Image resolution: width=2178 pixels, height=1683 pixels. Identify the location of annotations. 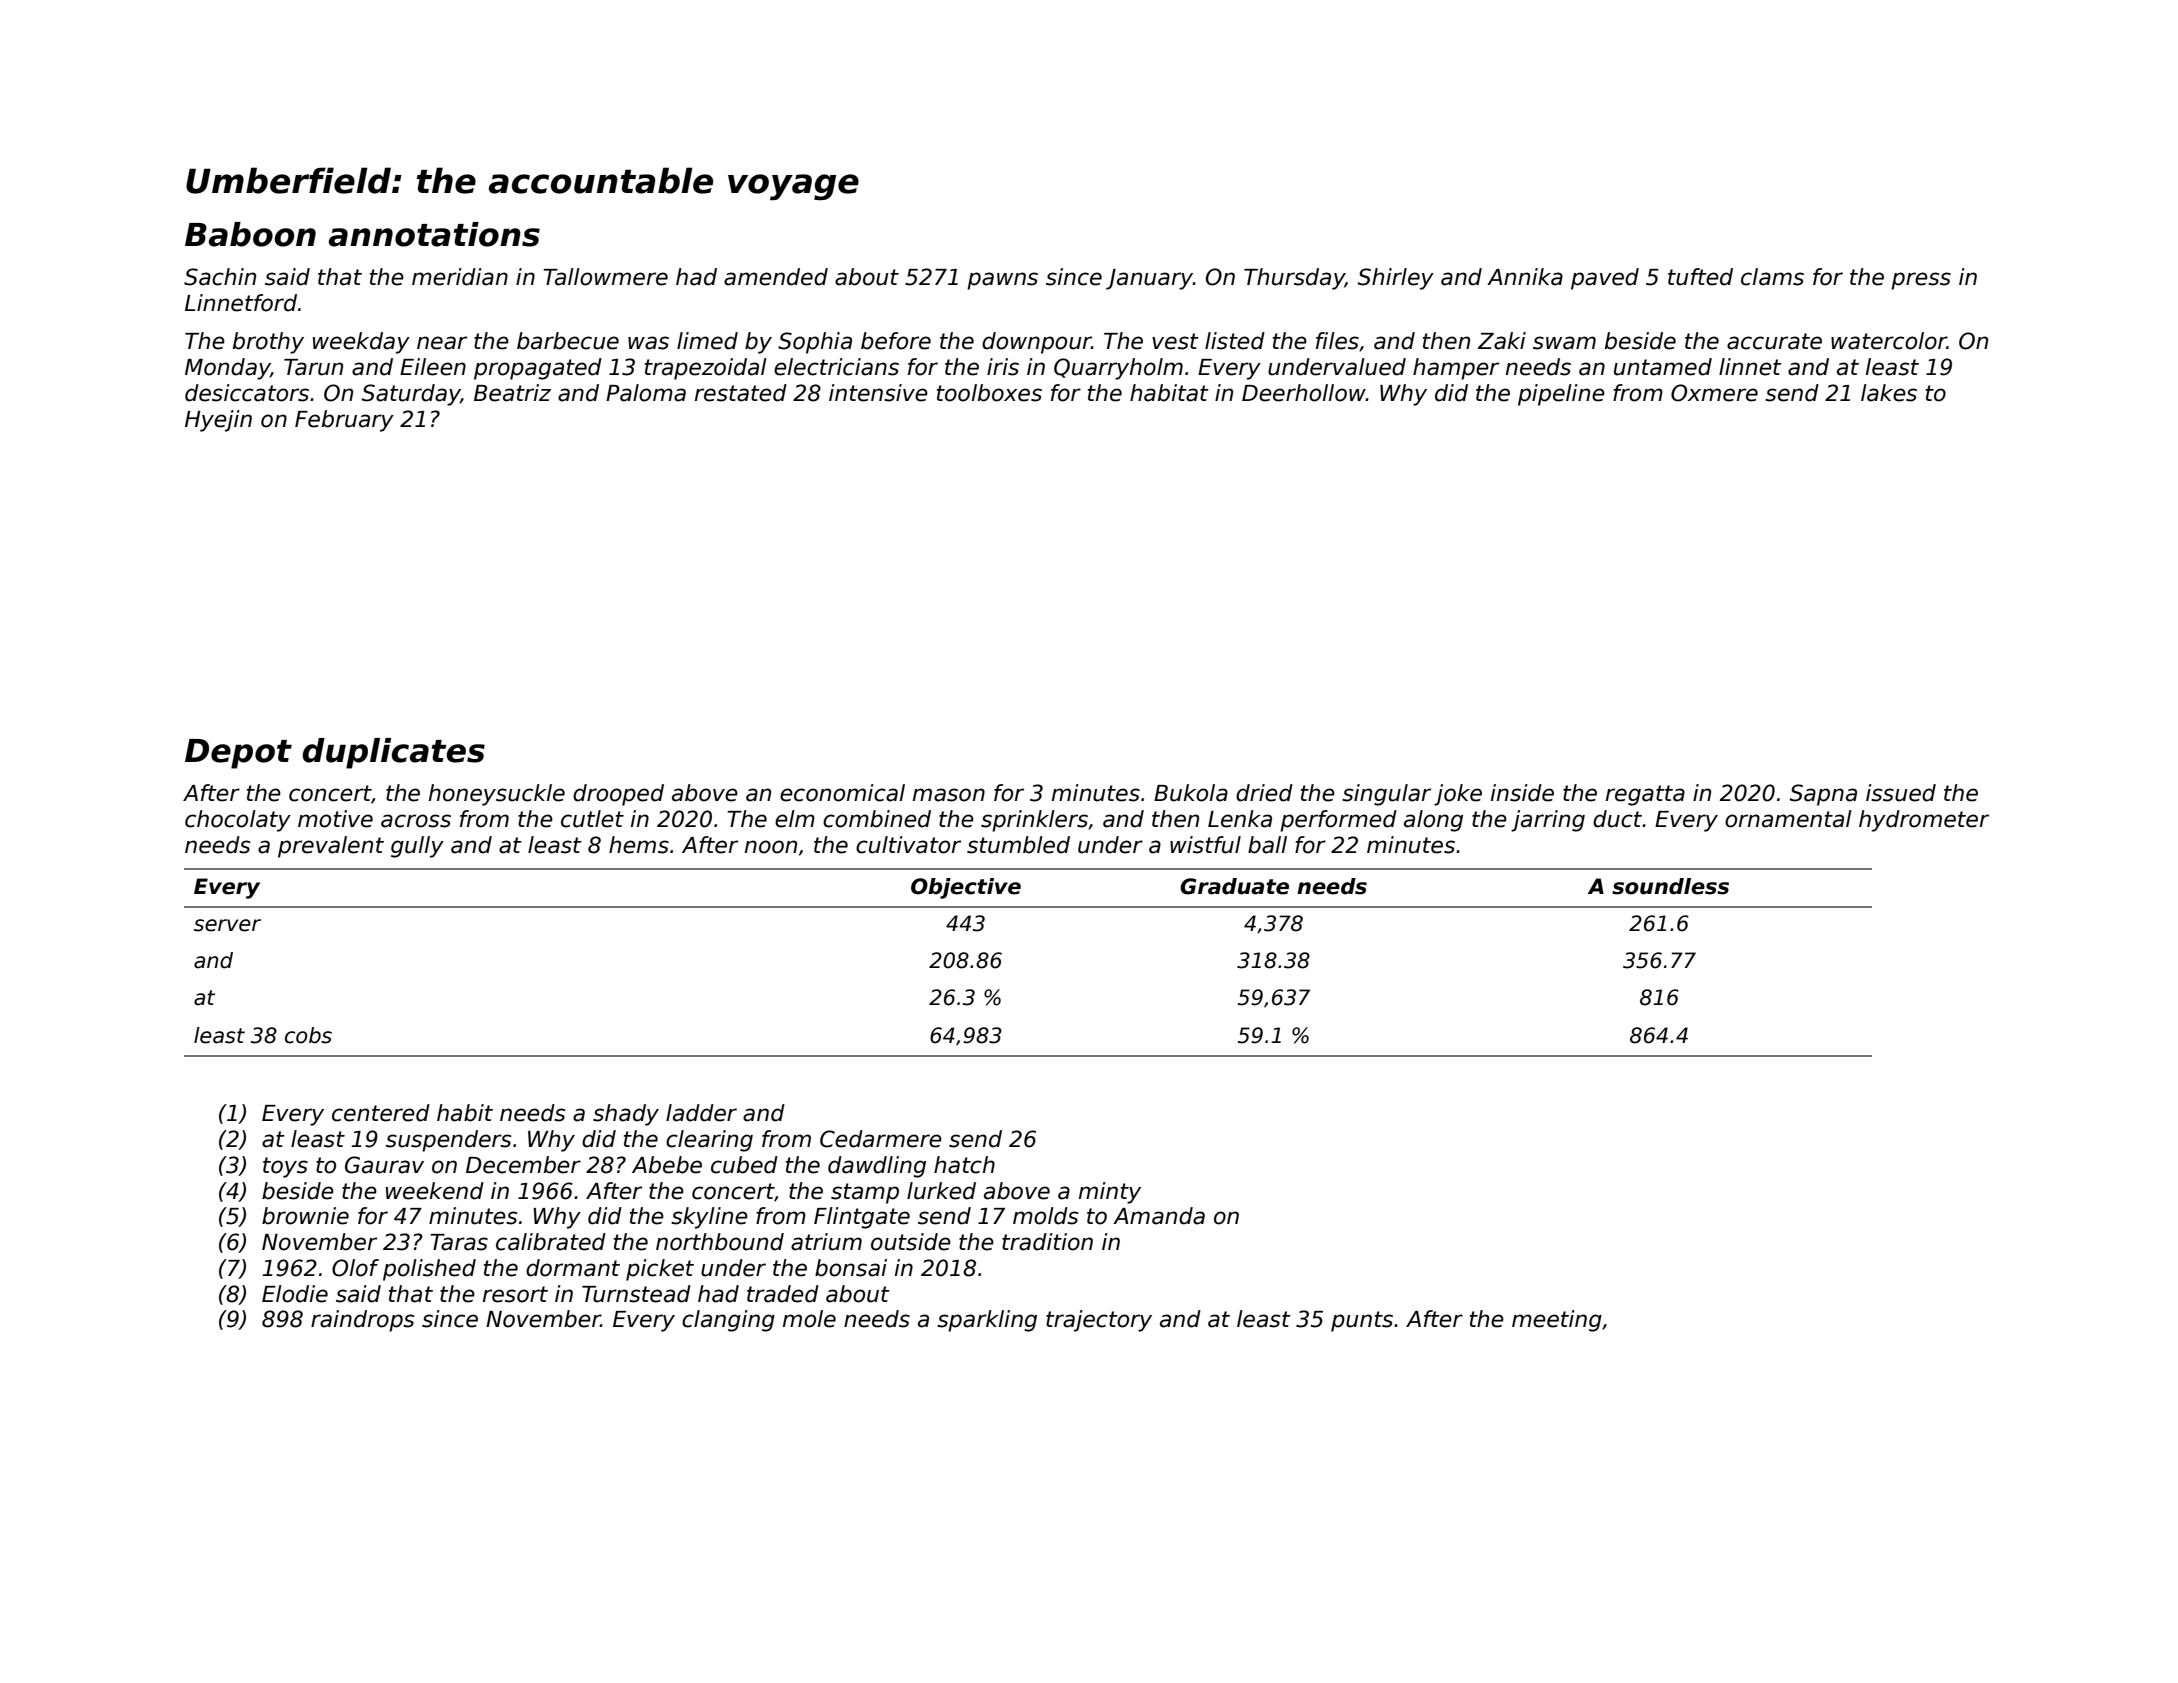
(434, 234).
